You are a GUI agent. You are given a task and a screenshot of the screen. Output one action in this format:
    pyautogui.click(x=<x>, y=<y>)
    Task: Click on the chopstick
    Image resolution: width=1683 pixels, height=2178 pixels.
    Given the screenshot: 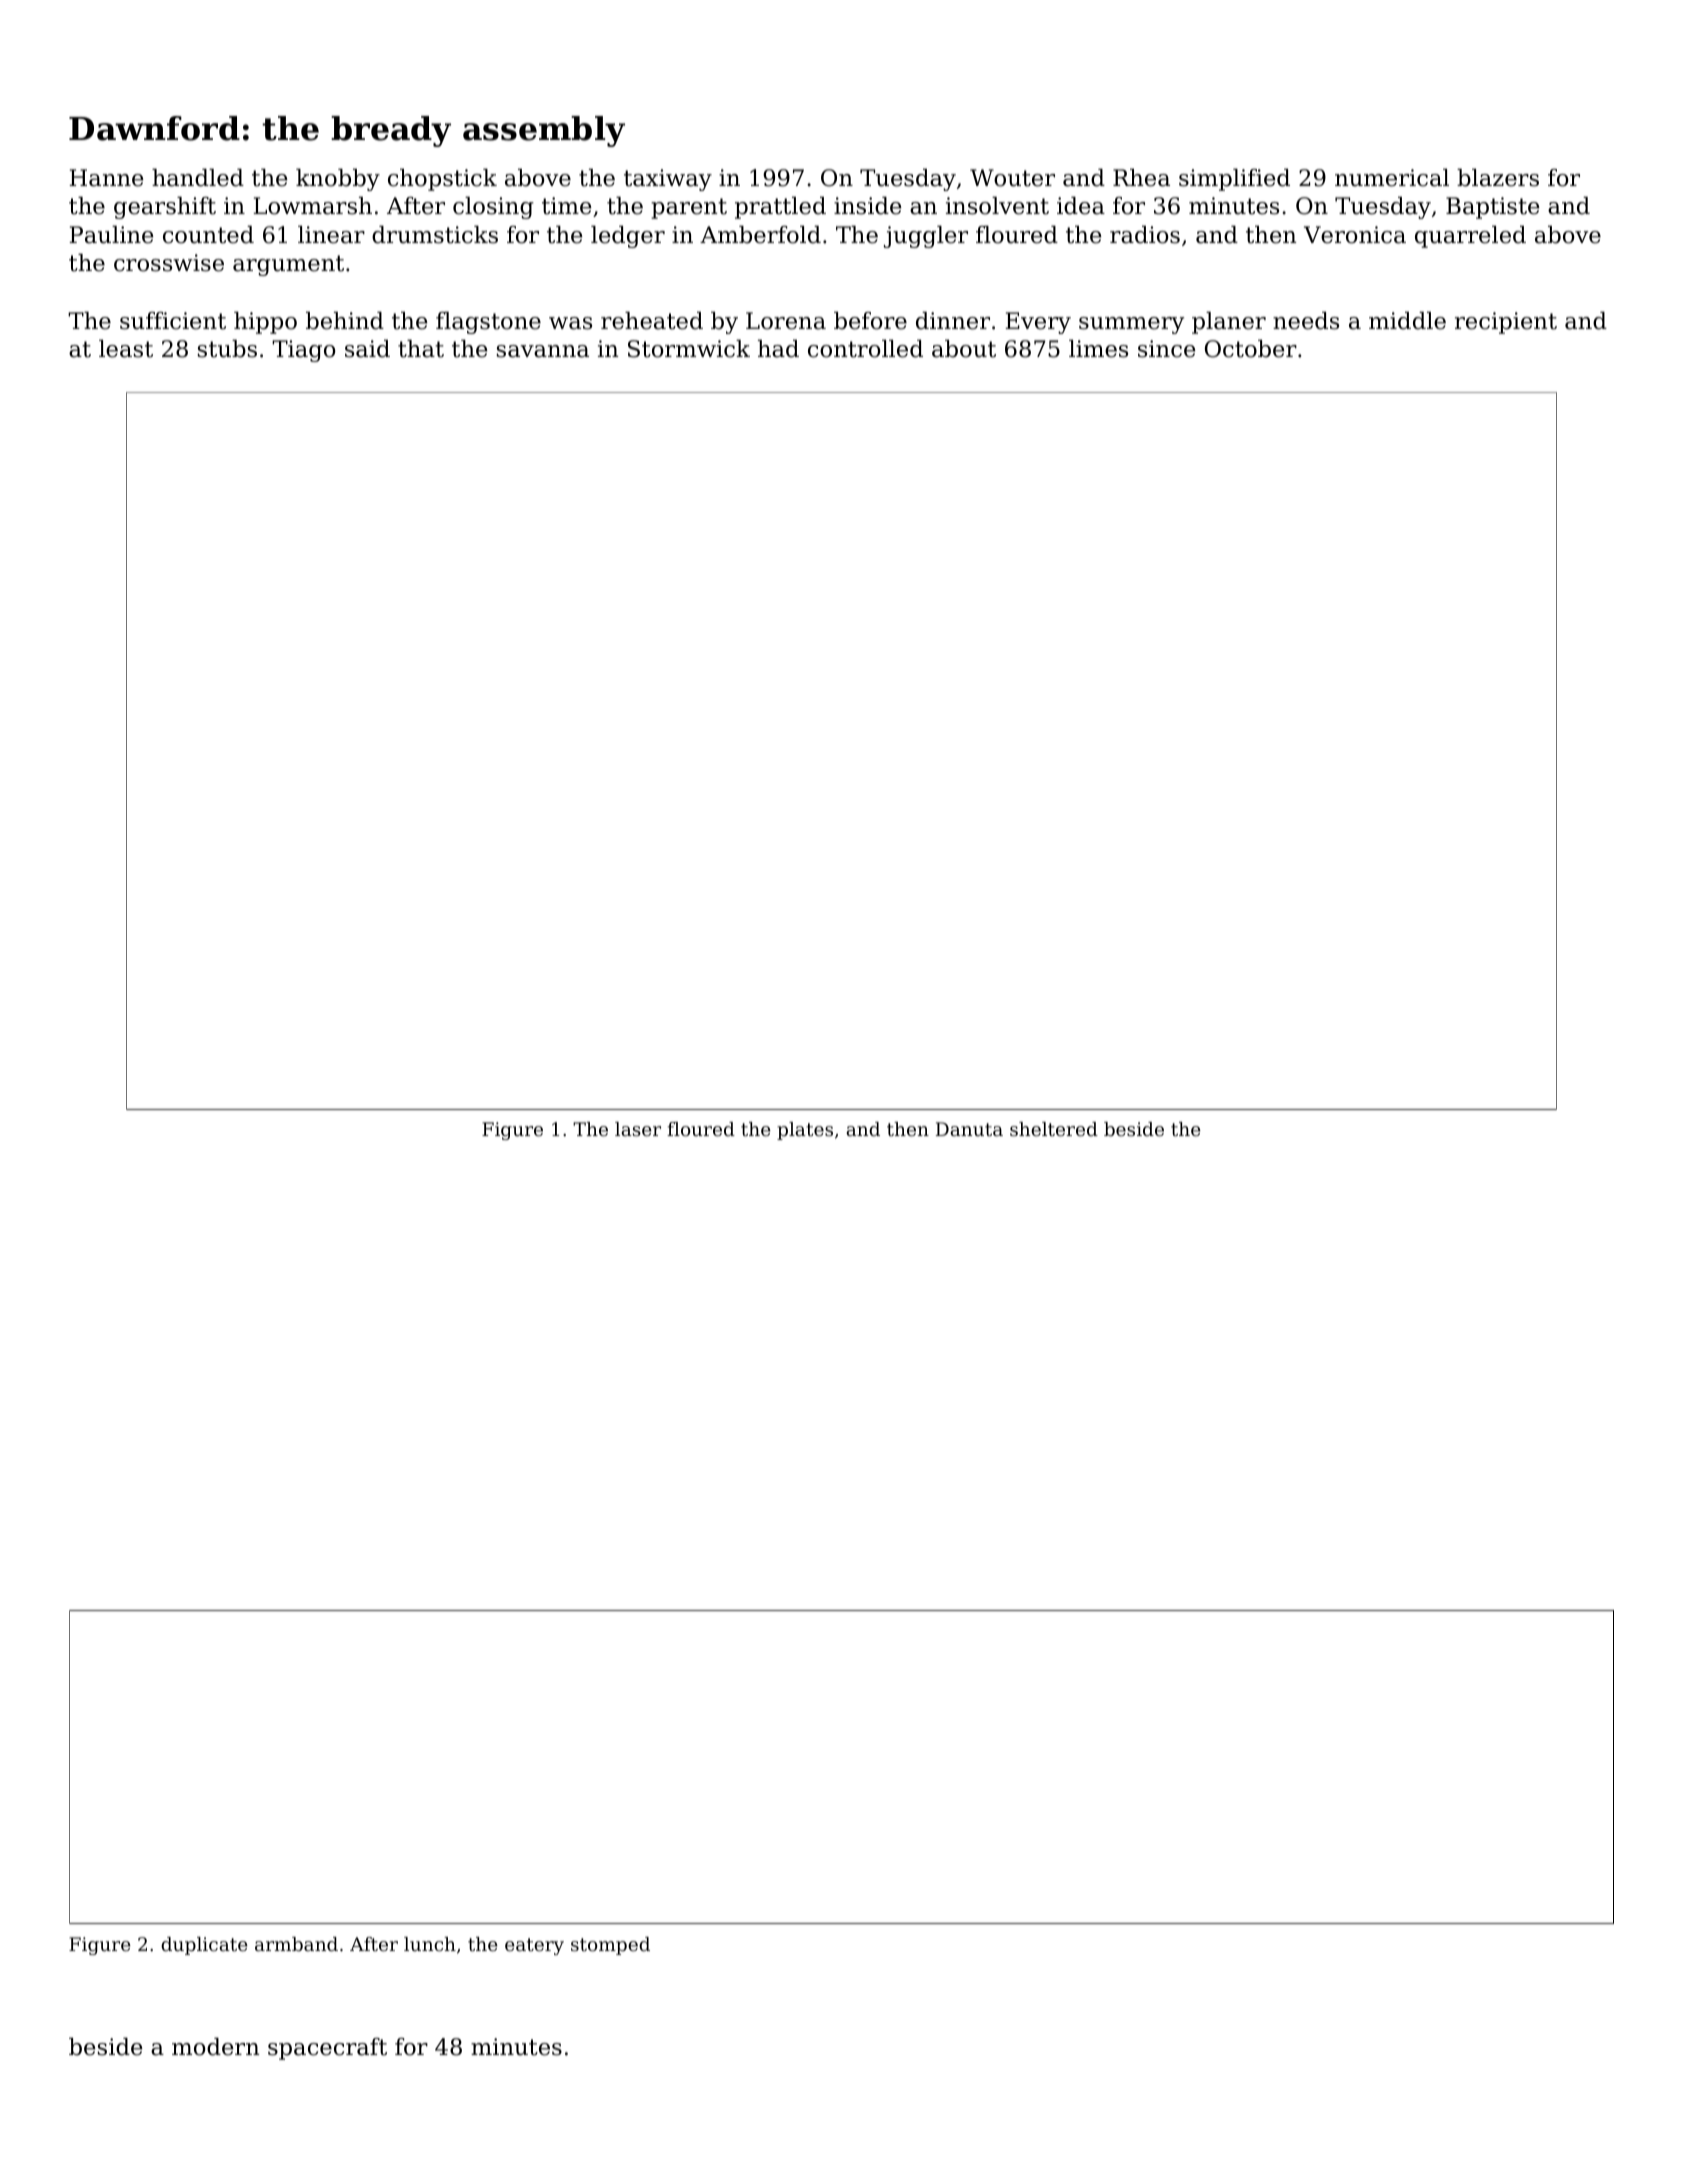 What is the action you would take?
    pyautogui.click(x=442, y=180)
